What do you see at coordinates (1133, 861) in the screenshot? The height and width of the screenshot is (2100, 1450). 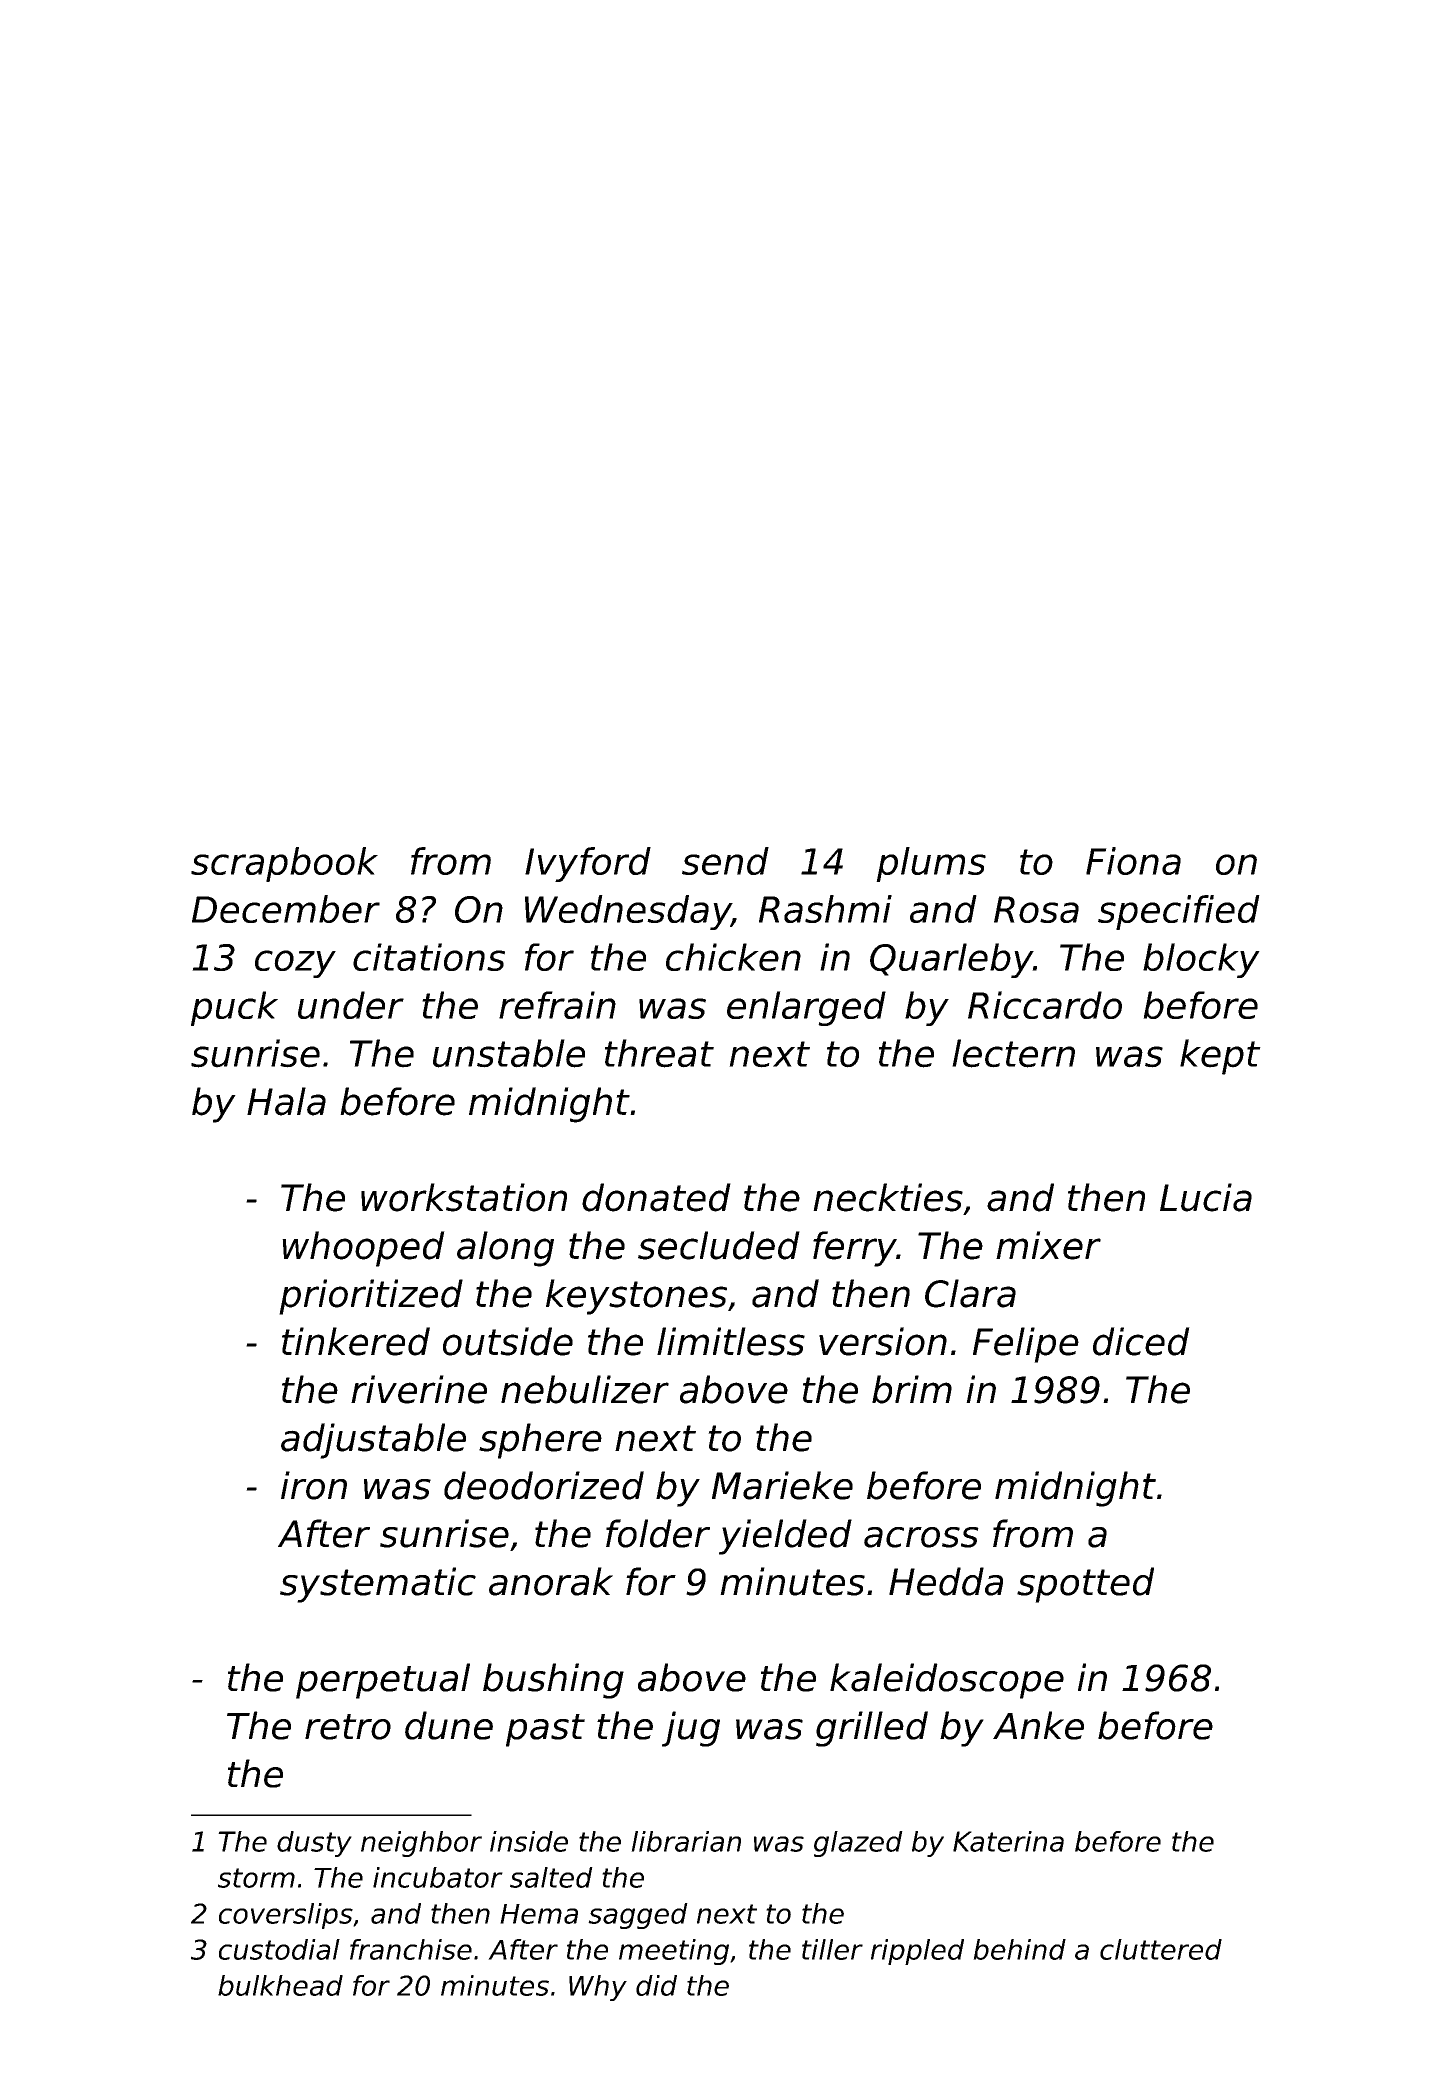 I see `Fiona` at bounding box center [1133, 861].
